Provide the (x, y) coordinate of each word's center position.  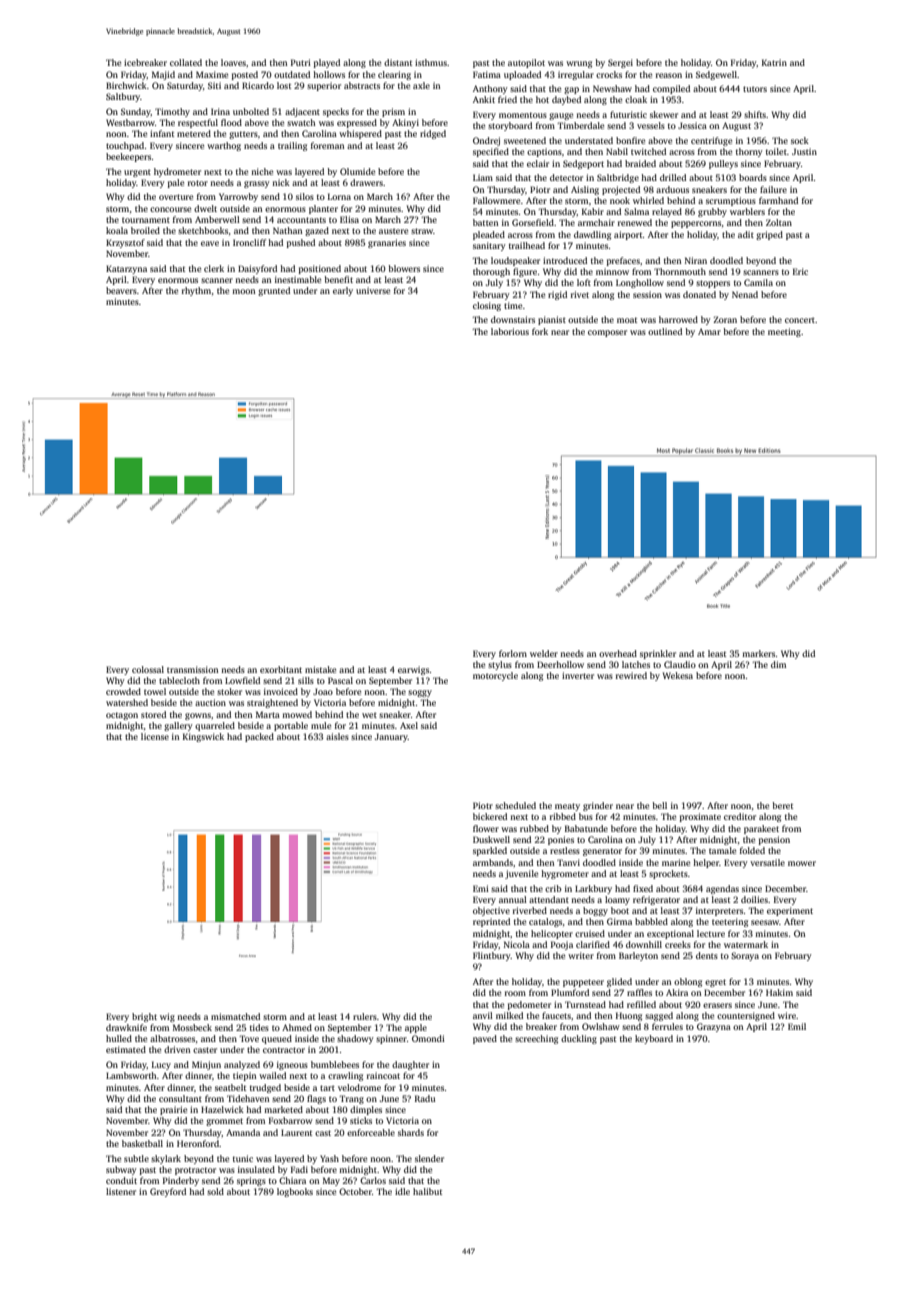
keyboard (654, 1039)
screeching (536, 1039)
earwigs (413, 670)
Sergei (620, 63)
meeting (784, 332)
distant (398, 62)
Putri (301, 62)
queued (277, 1039)
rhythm (196, 291)
